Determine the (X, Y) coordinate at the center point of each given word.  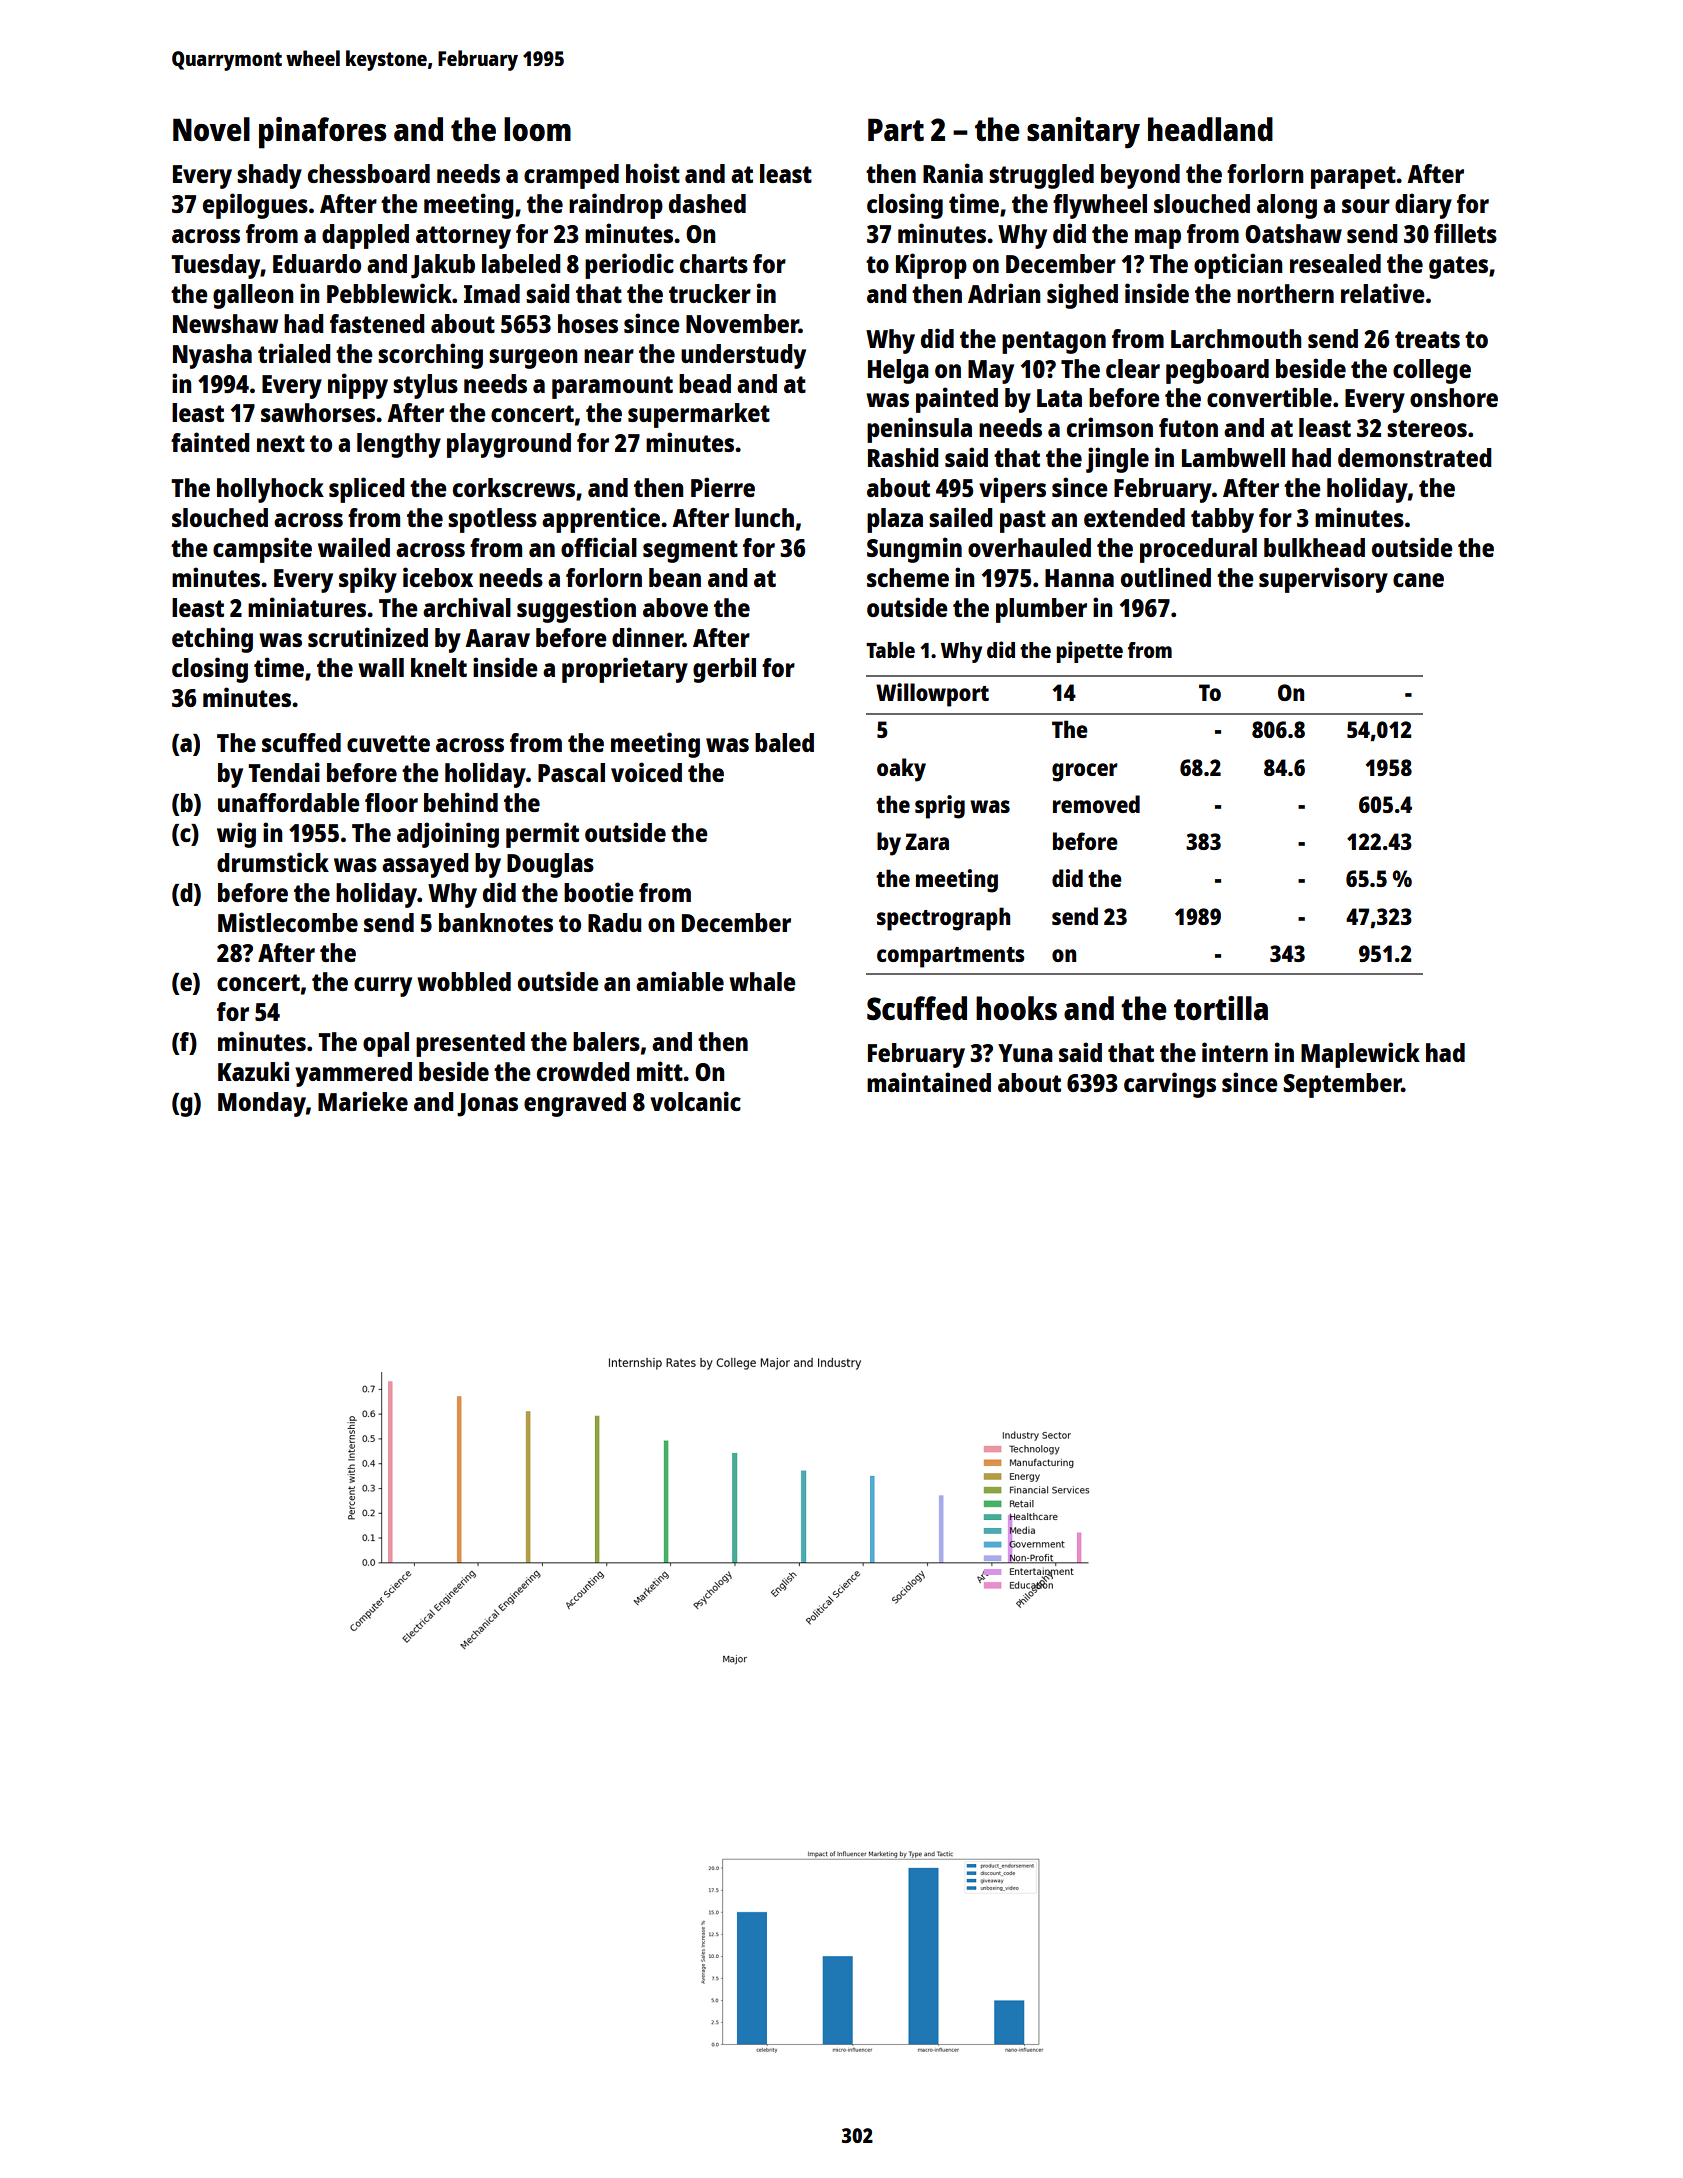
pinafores (322, 133)
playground (509, 445)
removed (1096, 804)
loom (537, 129)
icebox (438, 577)
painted (957, 400)
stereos (1427, 428)
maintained (929, 1082)
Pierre (723, 487)
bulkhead (1314, 547)
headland (1210, 129)
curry (383, 987)
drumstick (273, 862)
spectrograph (943, 919)
